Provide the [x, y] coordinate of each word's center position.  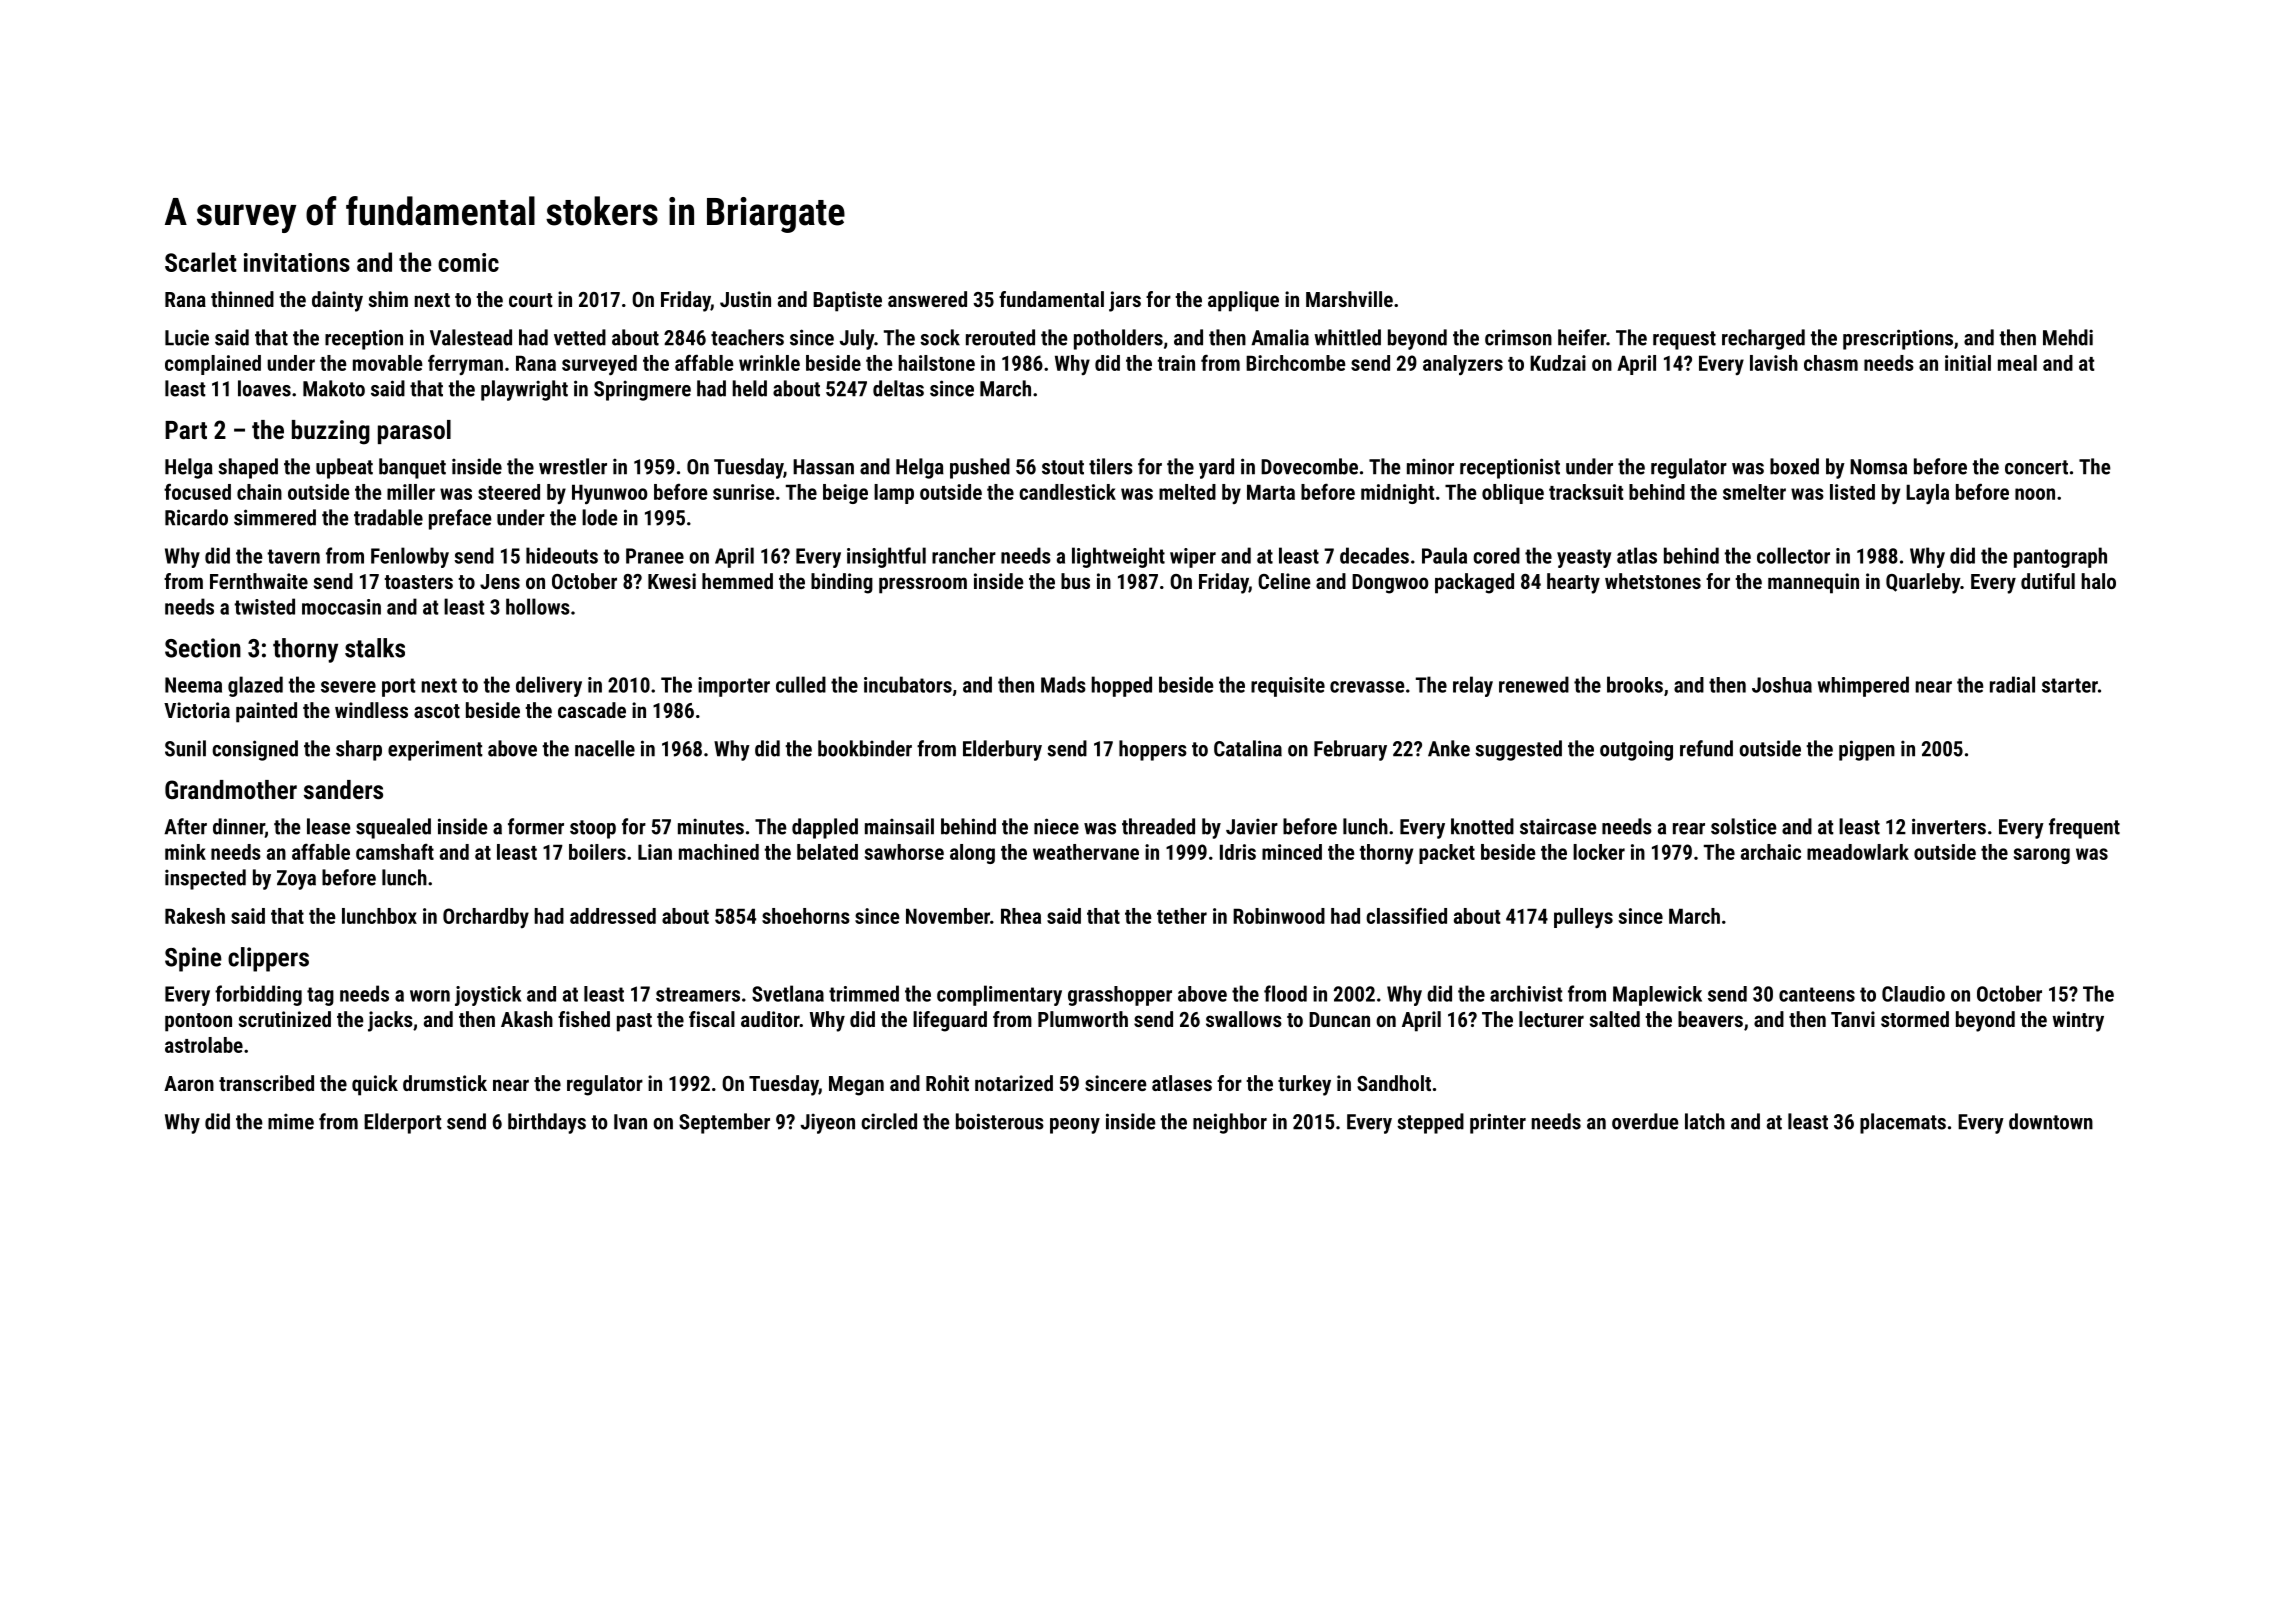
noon [2035, 494]
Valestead [471, 337]
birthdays [547, 1123]
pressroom [923, 585]
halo [2098, 581]
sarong [2042, 856]
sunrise [744, 492]
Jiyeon [828, 1123]
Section [203, 648]
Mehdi [2068, 337]
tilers [1111, 466]
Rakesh [195, 916]
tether [1182, 916]
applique [1243, 301]
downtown [2051, 1121]
